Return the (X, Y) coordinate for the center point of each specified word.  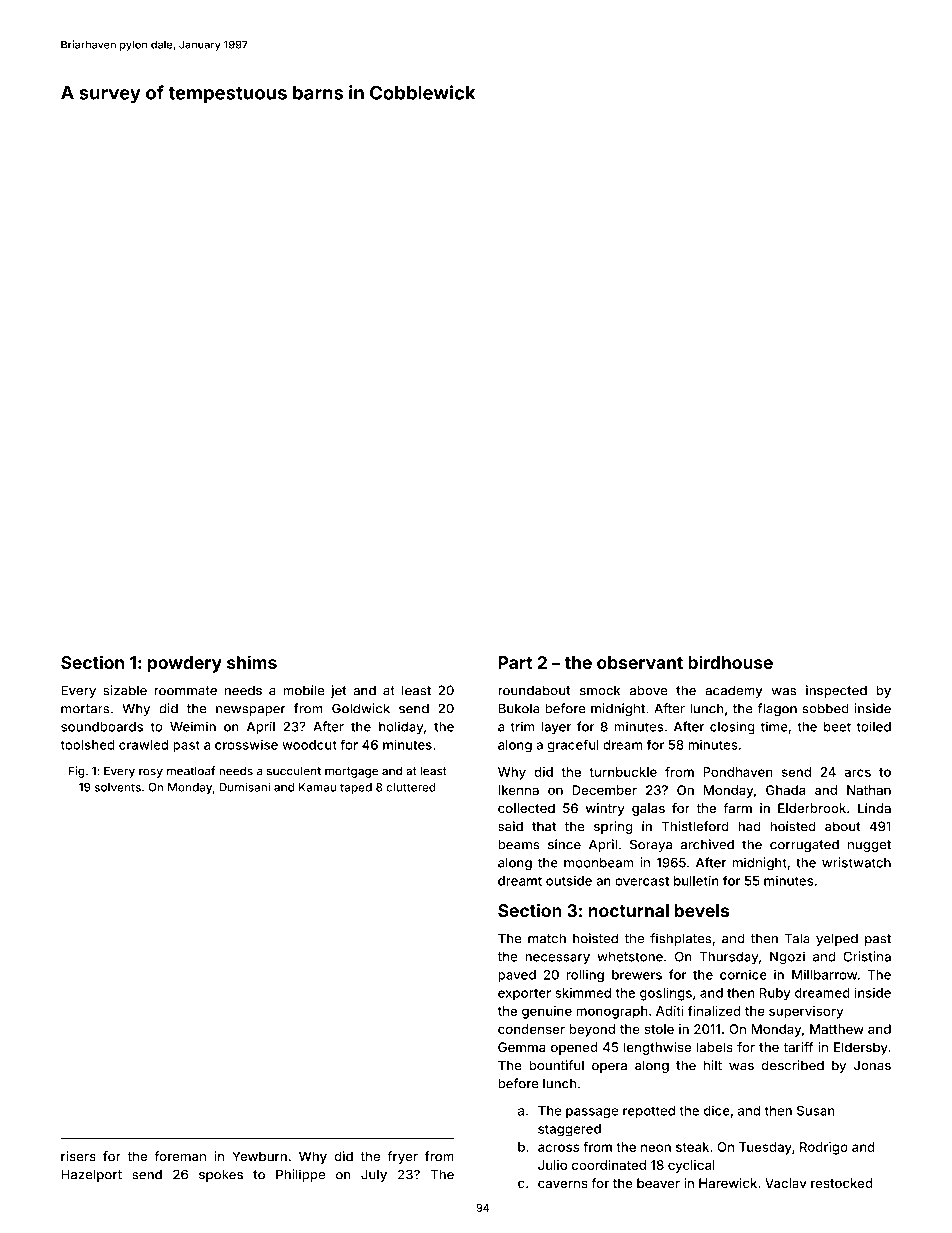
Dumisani (244, 787)
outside (569, 880)
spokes (221, 1175)
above (649, 690)
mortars (85, 709)
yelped (837, 939)
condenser (531, 1029)
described (793, 1065)
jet (339, 691)
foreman (180, 1156)
